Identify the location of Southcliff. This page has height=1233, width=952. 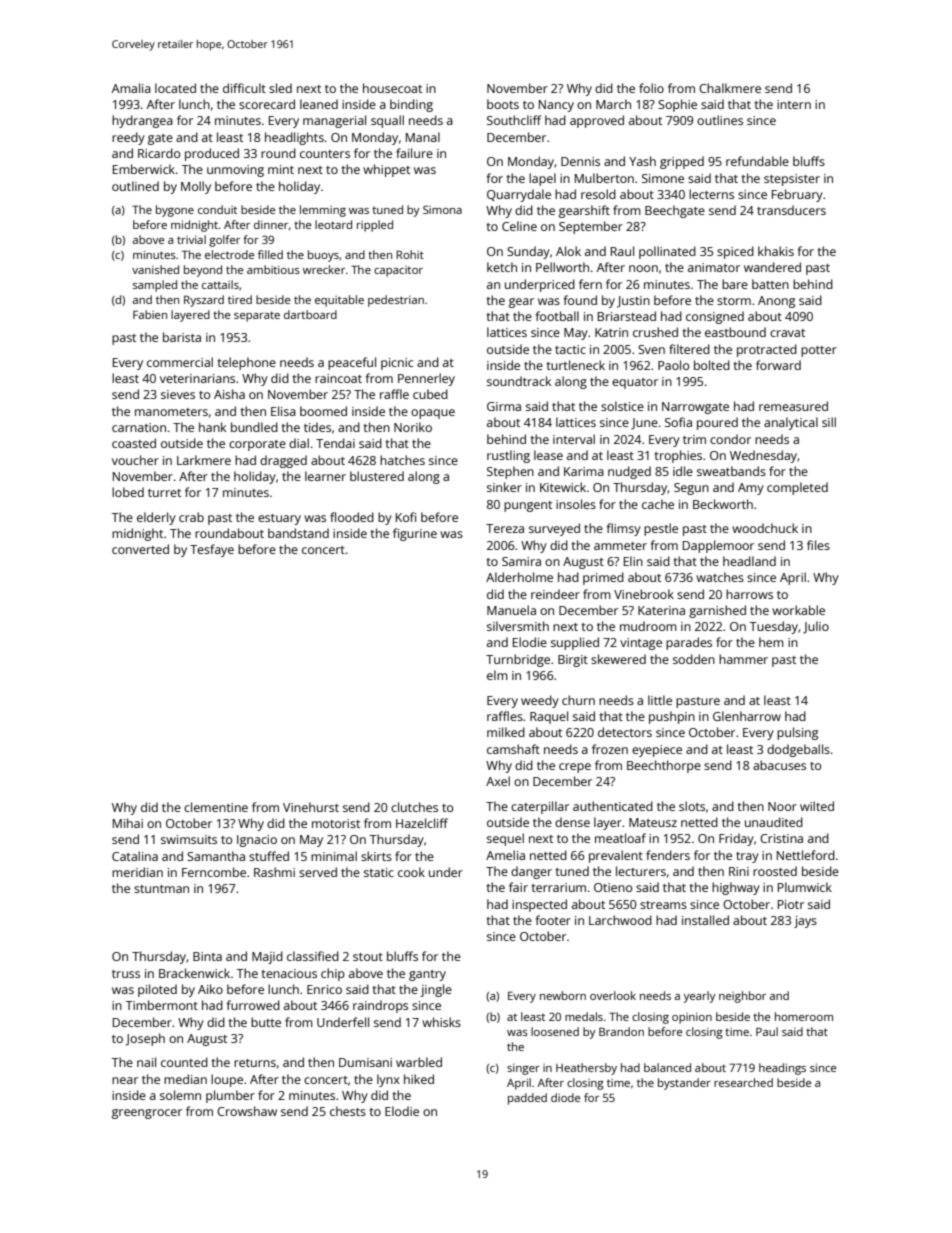
(514, 120).
